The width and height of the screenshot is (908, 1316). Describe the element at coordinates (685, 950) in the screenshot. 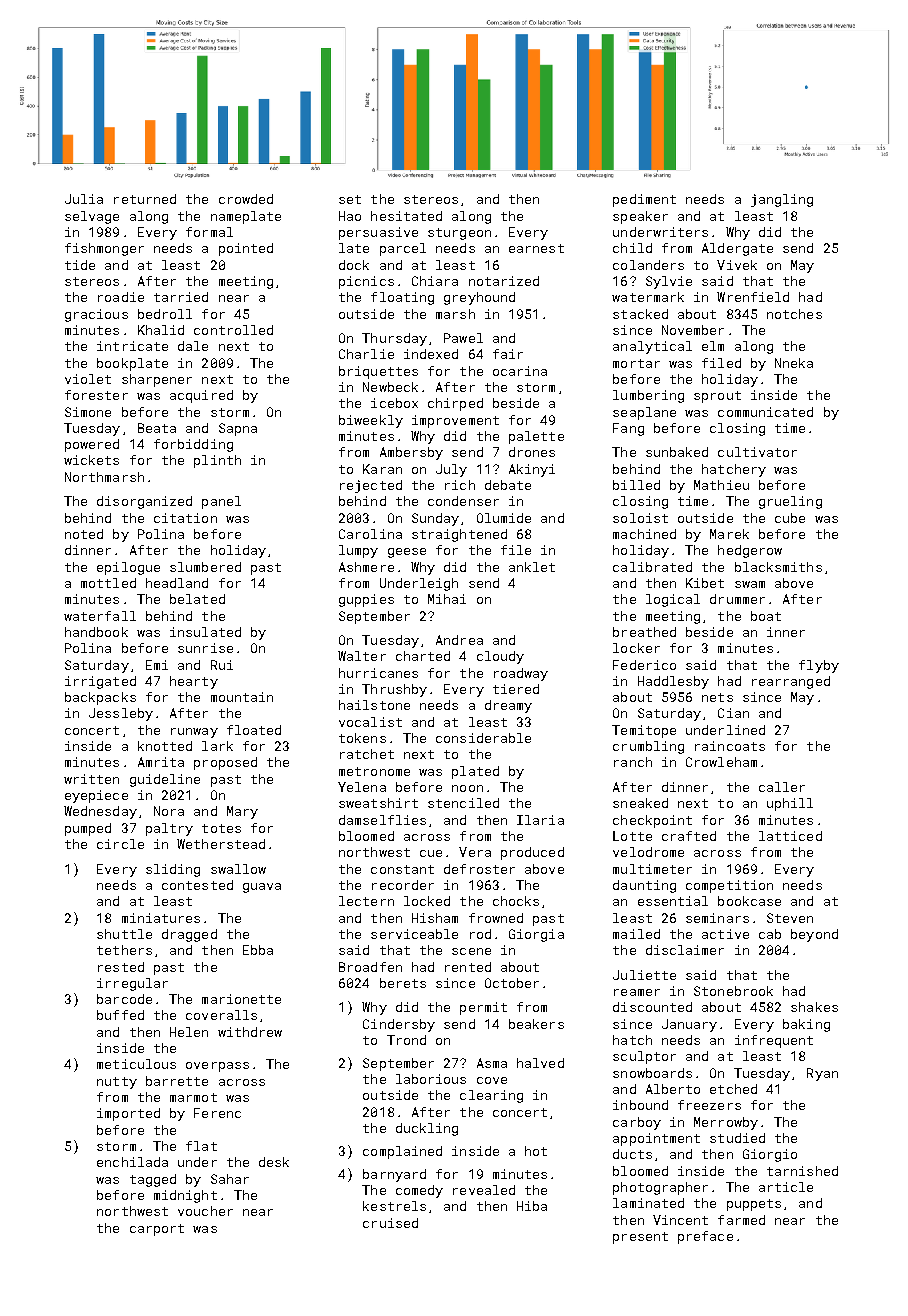

I see `disclaimer` at that location.
